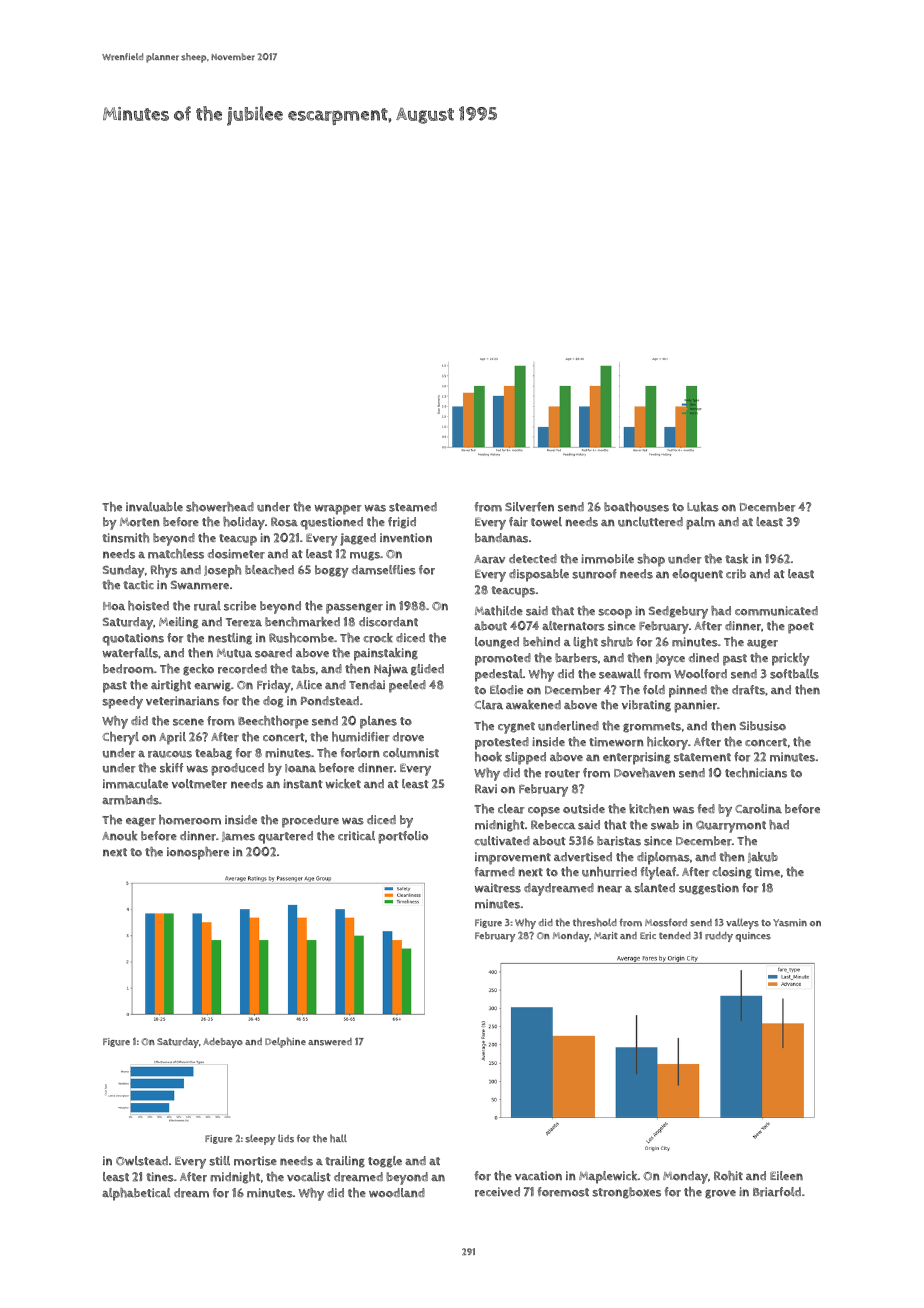 This image has height=1308, width=924. What do you see at coordinates (758, 809) in the image?
I see `Carolina` at bounding box center [758, 809].
